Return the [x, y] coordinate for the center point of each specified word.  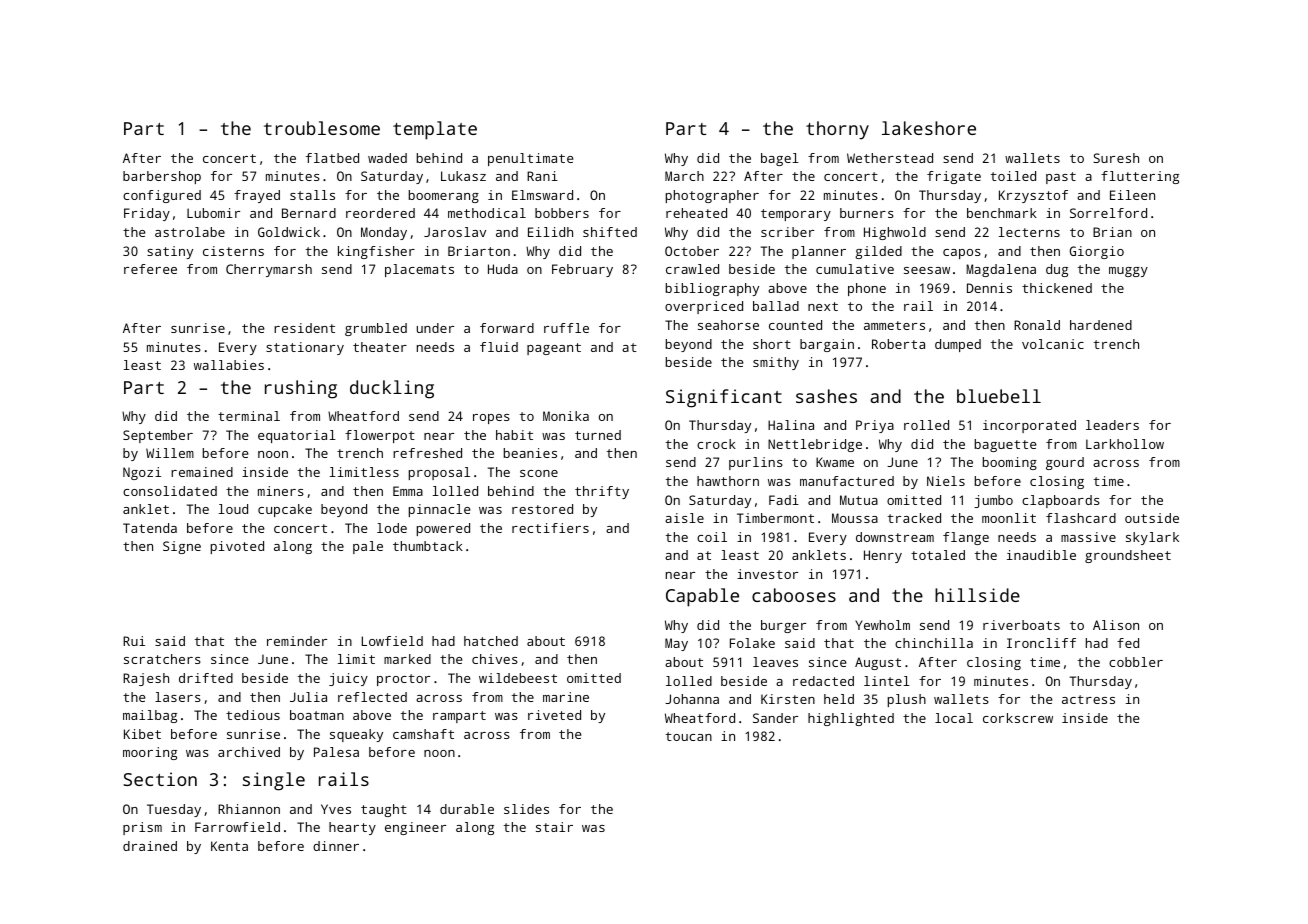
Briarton [479, 251]
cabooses [794, 595]
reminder [297, 641]
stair [554, 827]
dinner [336, 846]
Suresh [1116, 158]
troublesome [322, 128]
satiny [170, 252]
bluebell [999, 396]
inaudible [1041, 555]
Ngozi [142, 473]
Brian [1112, 232]
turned [598, 435]
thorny [837, 130]
